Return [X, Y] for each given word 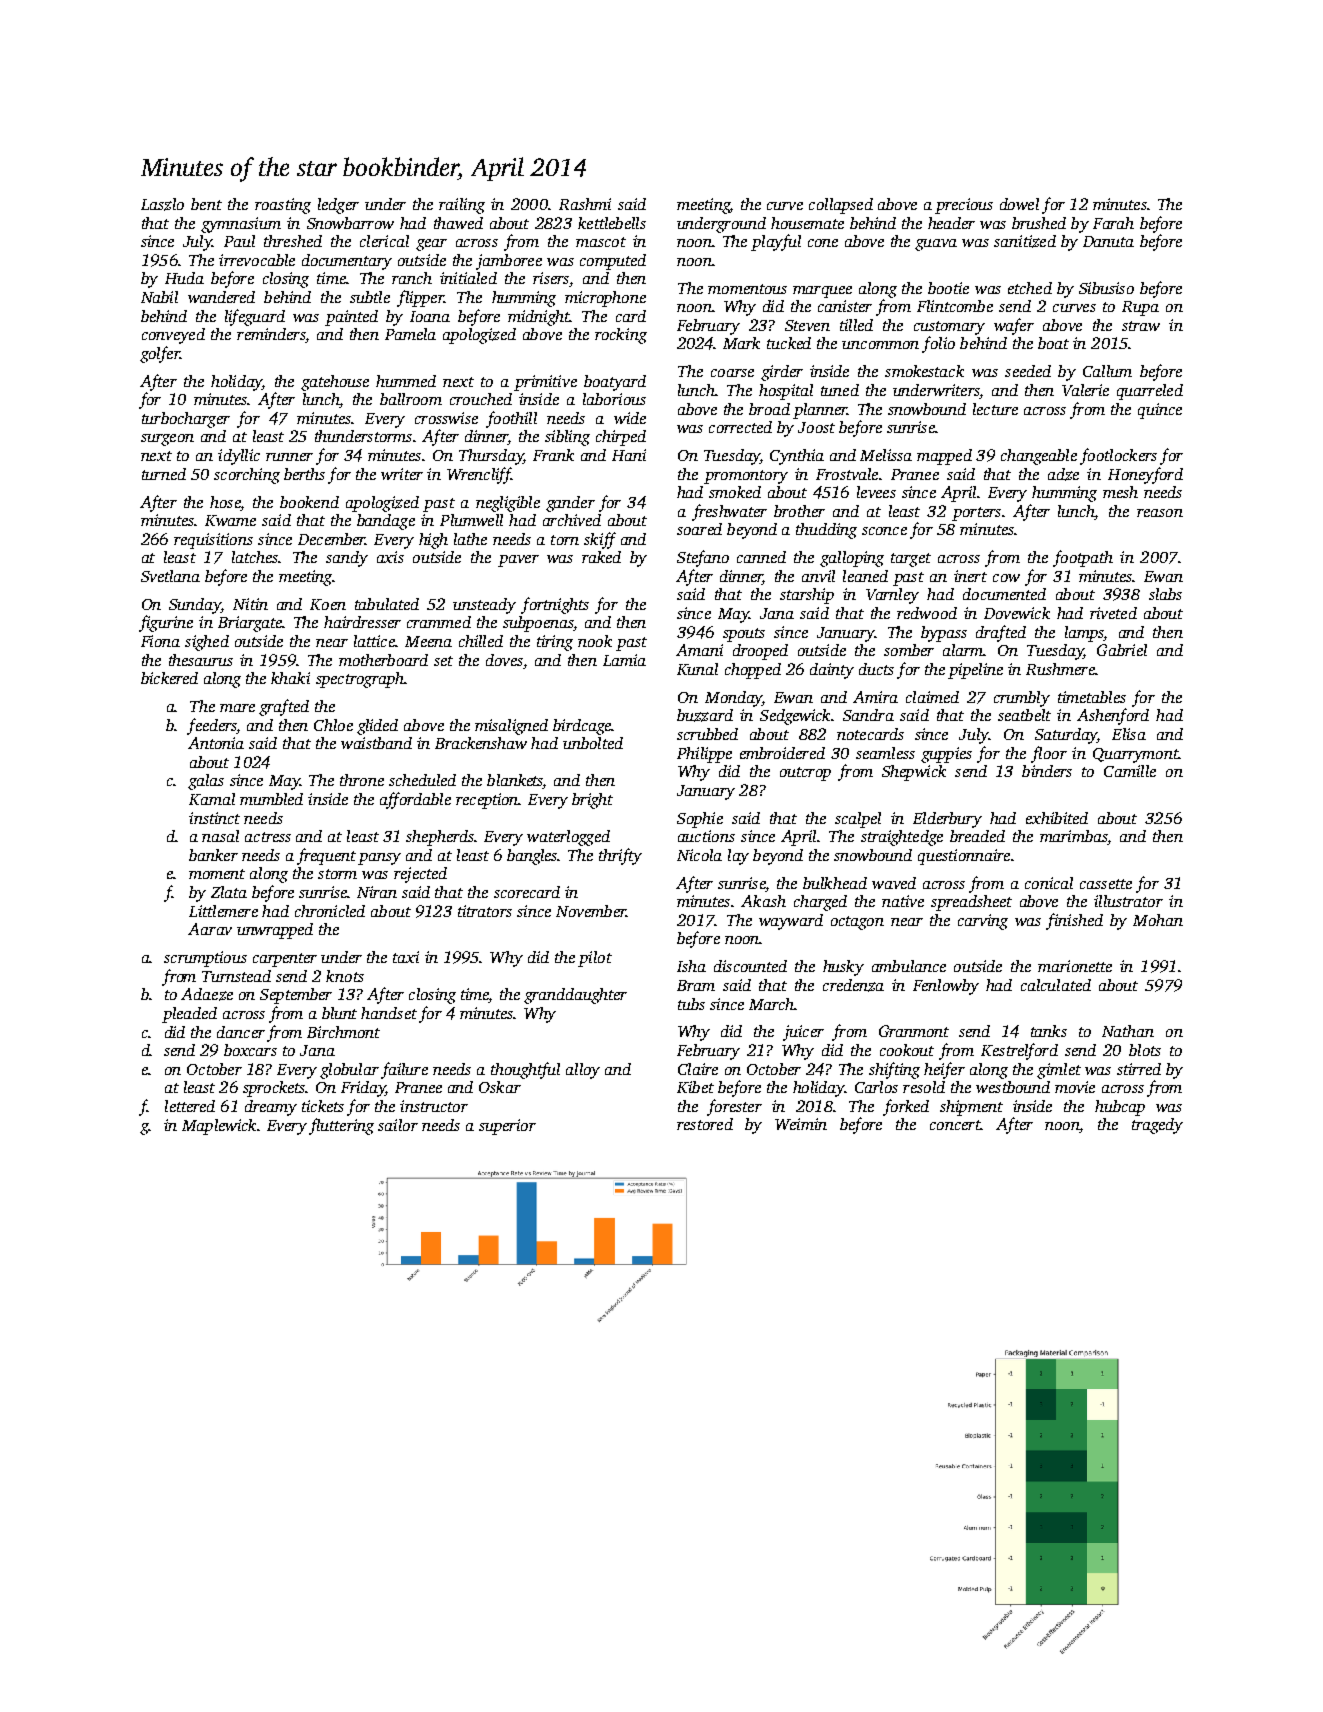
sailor [398, 1125]
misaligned [511, 727]
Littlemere [223, 911]
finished [1074, 921]
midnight [539, 318]
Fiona [160, 641]
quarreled [1150, 392]
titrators [485, 911]
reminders [271, 334]
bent [206, 204]
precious [964, 206]
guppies [946, 755]
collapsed [841, 206]
